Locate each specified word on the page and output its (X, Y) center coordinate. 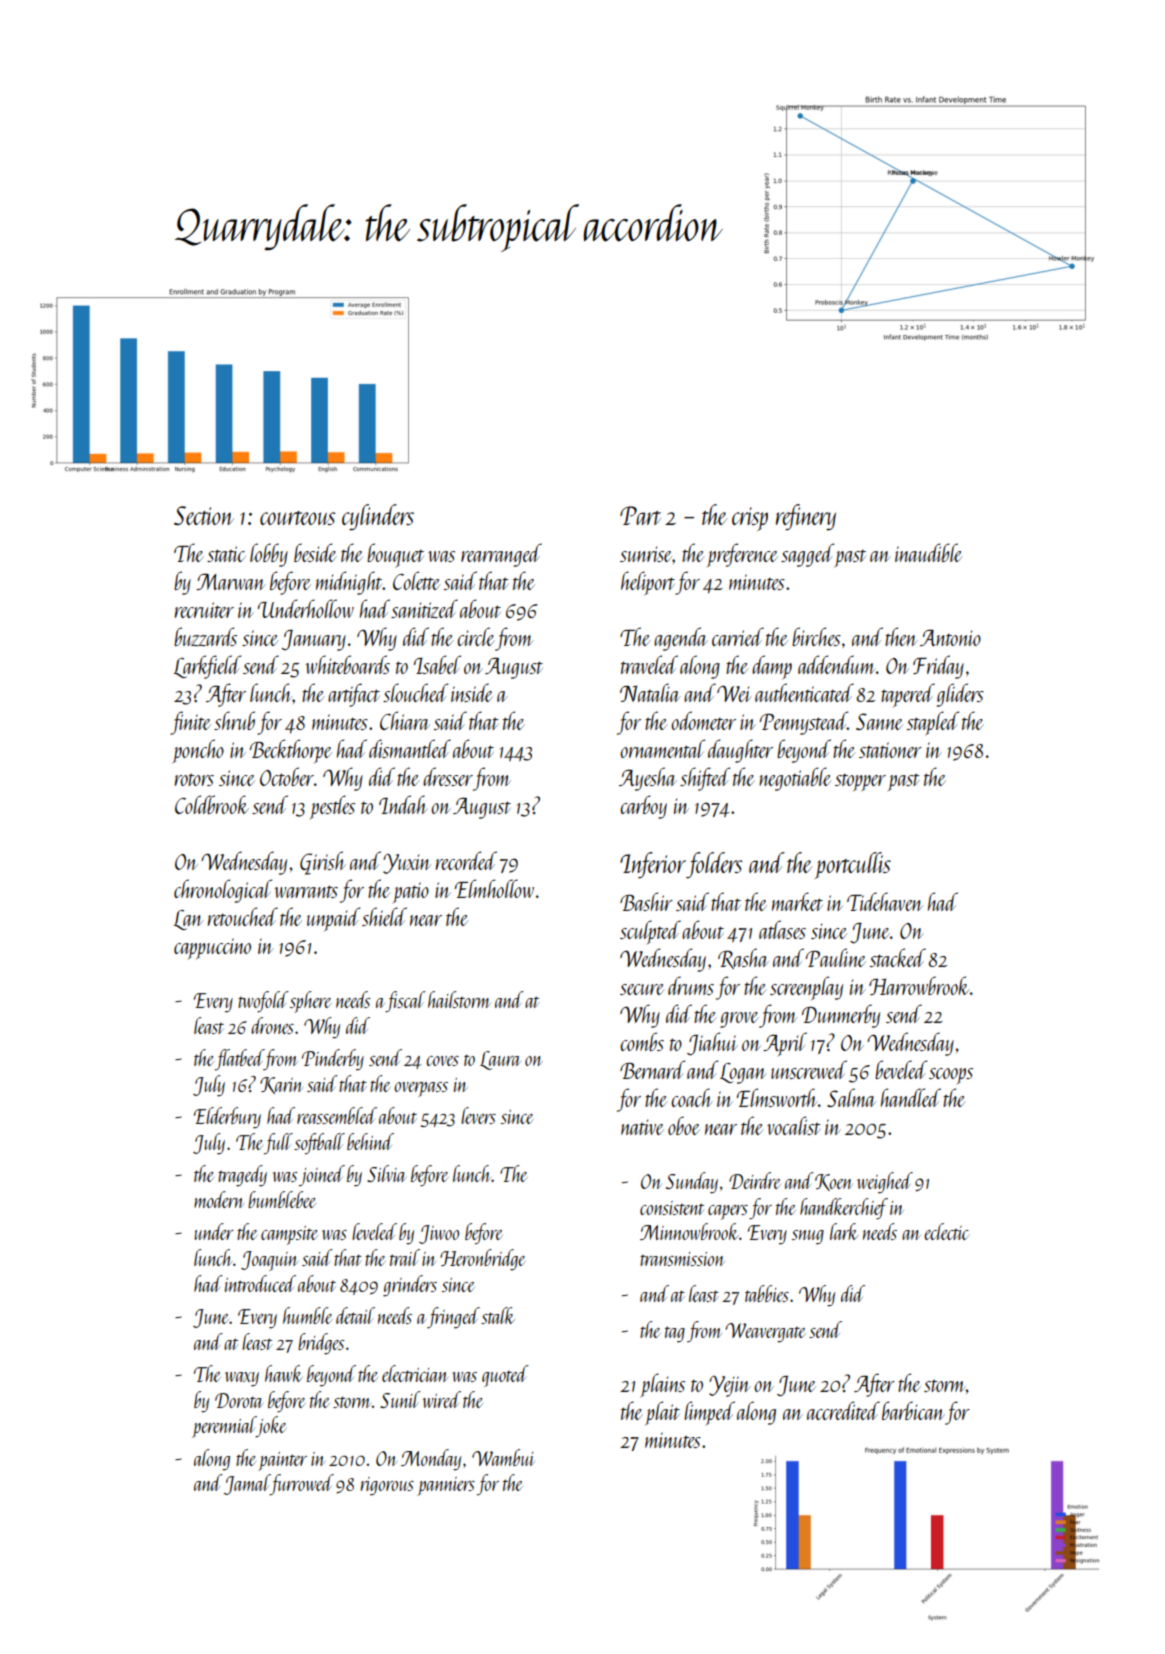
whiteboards (347, 664)
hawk (284, 1373)
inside (471, 692)
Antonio (950, 637)
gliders (960, 695)
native (642, 1127)
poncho (198, 751)
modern (219, 1199)
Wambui (503, 1457)
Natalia (650, 692)
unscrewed (809, 1069)
